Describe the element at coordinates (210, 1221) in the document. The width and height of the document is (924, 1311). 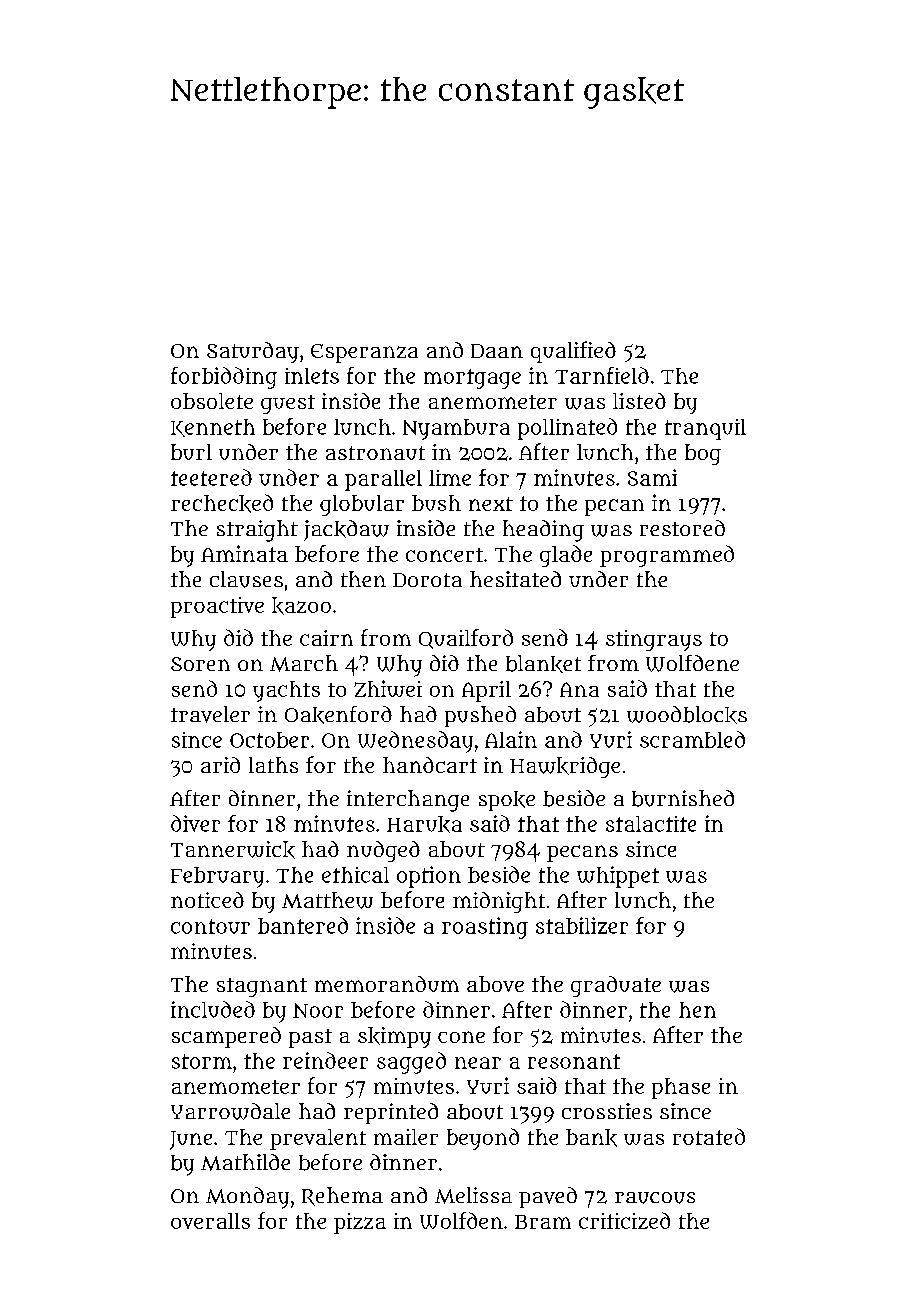
I see `overalls` at that location.
